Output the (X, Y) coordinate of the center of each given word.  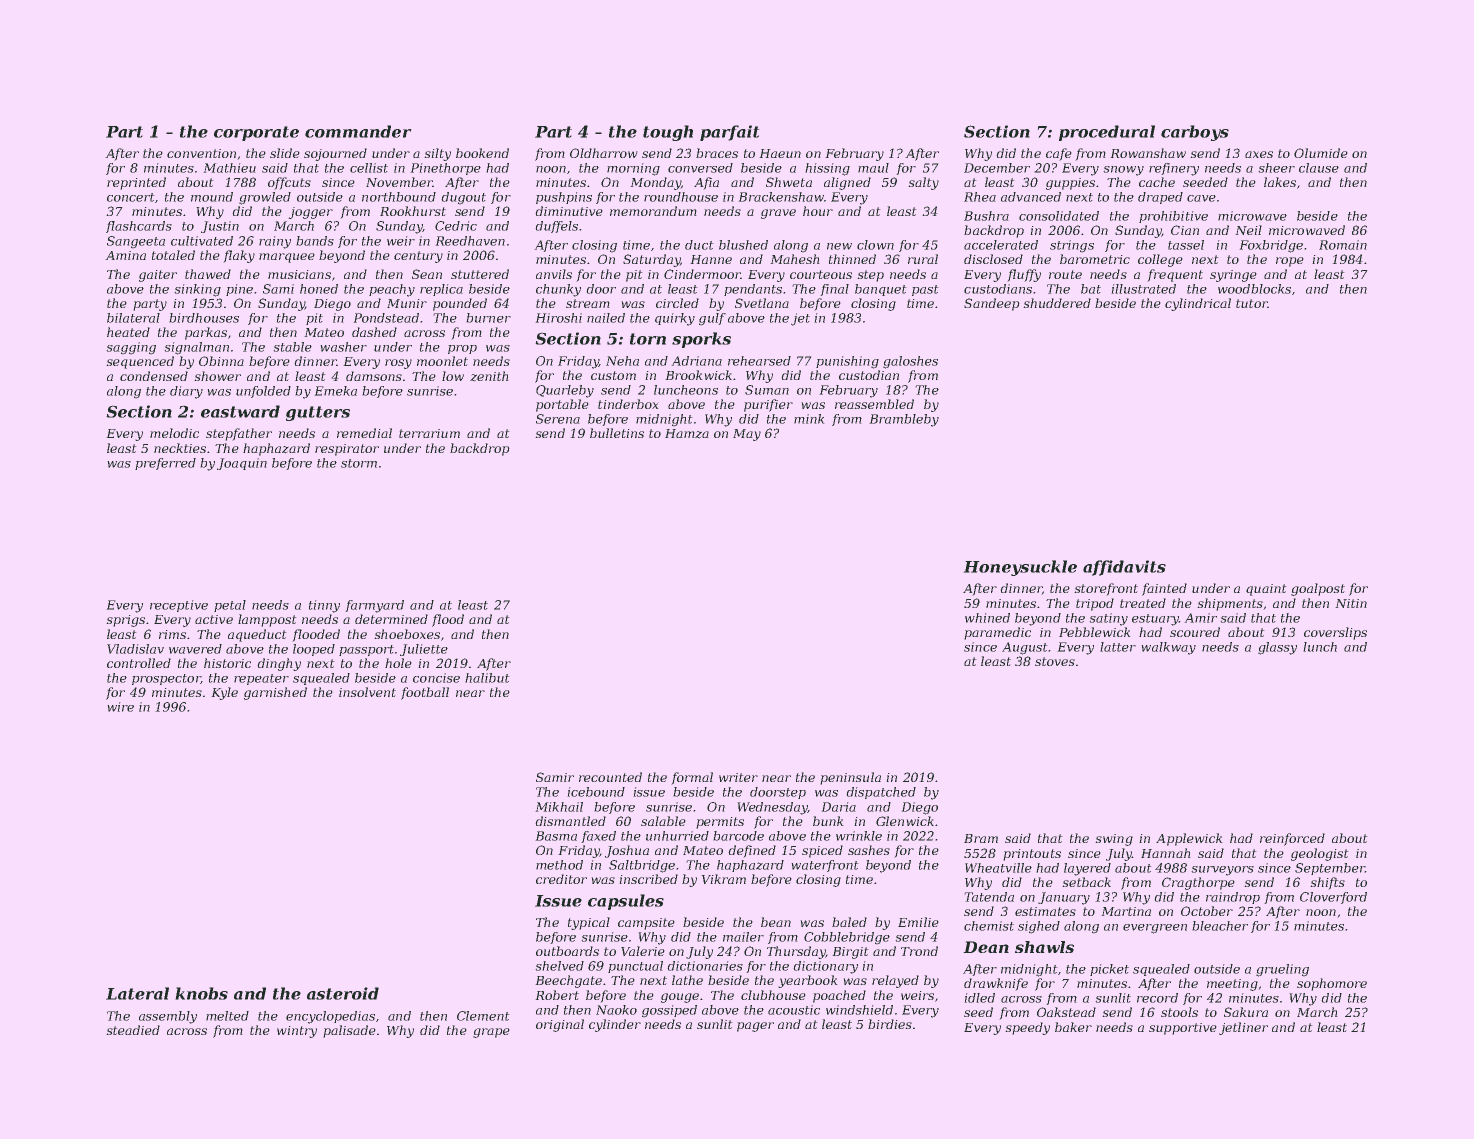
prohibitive (1173, 217)
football (425, 693)
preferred (165, 464)
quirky (675, 319)
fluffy (1024, 275)
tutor (1252, 303)
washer (344, 347)
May (747, 435)
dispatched (881, 793)
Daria (839, 807)
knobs (202, 993)
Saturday (651, 260)
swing (1114, 840)
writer (738, 777)
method (559, 865)
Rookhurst (413, 211)
